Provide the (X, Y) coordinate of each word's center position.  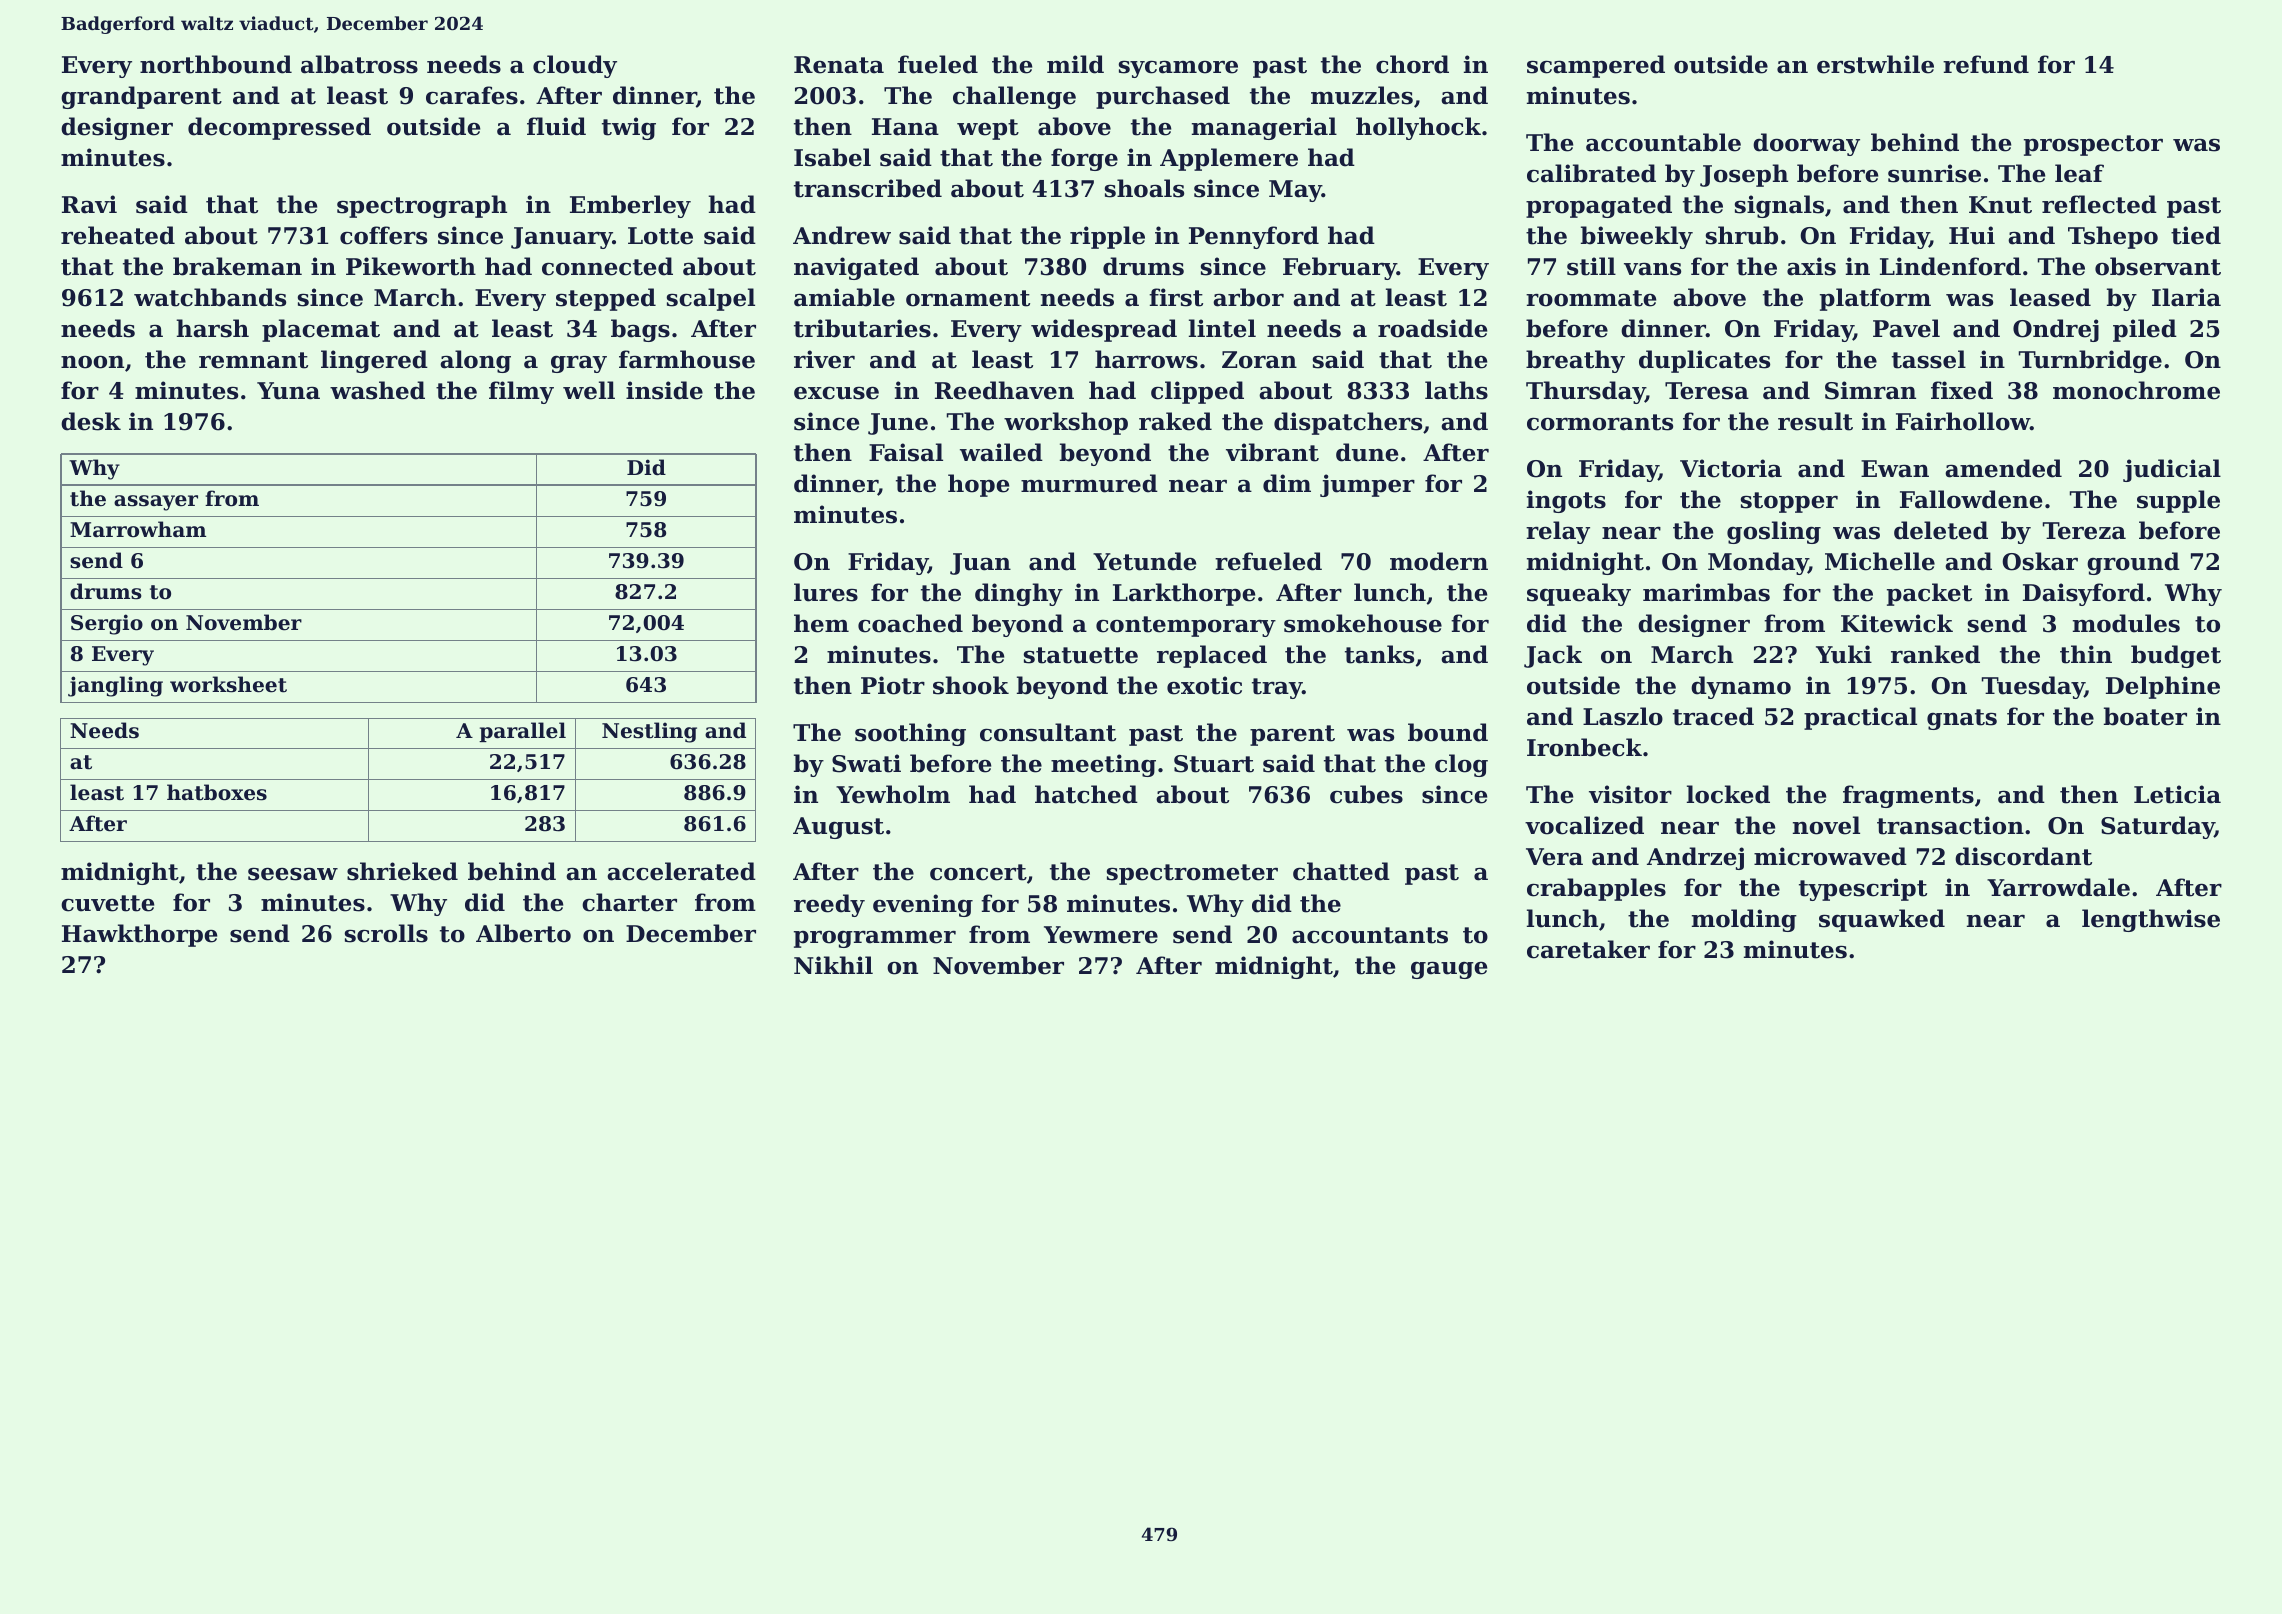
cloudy (575, 66)
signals (1779, 206)
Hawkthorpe (139, 935)
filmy (521, 392)
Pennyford (1254, 237)
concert (978, 872)
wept (988, 129)
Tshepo (2113, 237)
